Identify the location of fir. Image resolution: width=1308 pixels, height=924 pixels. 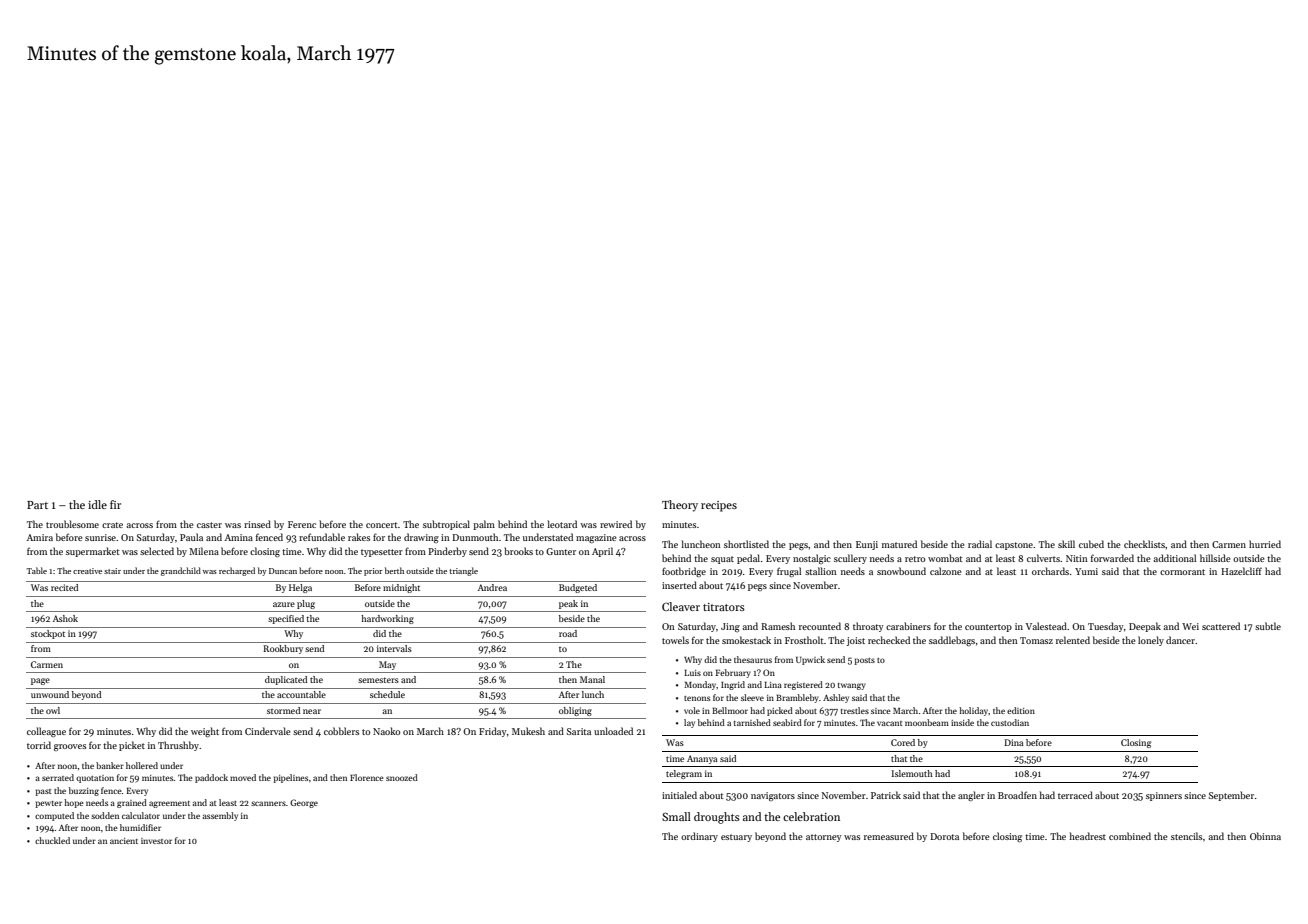
(115, 504).
